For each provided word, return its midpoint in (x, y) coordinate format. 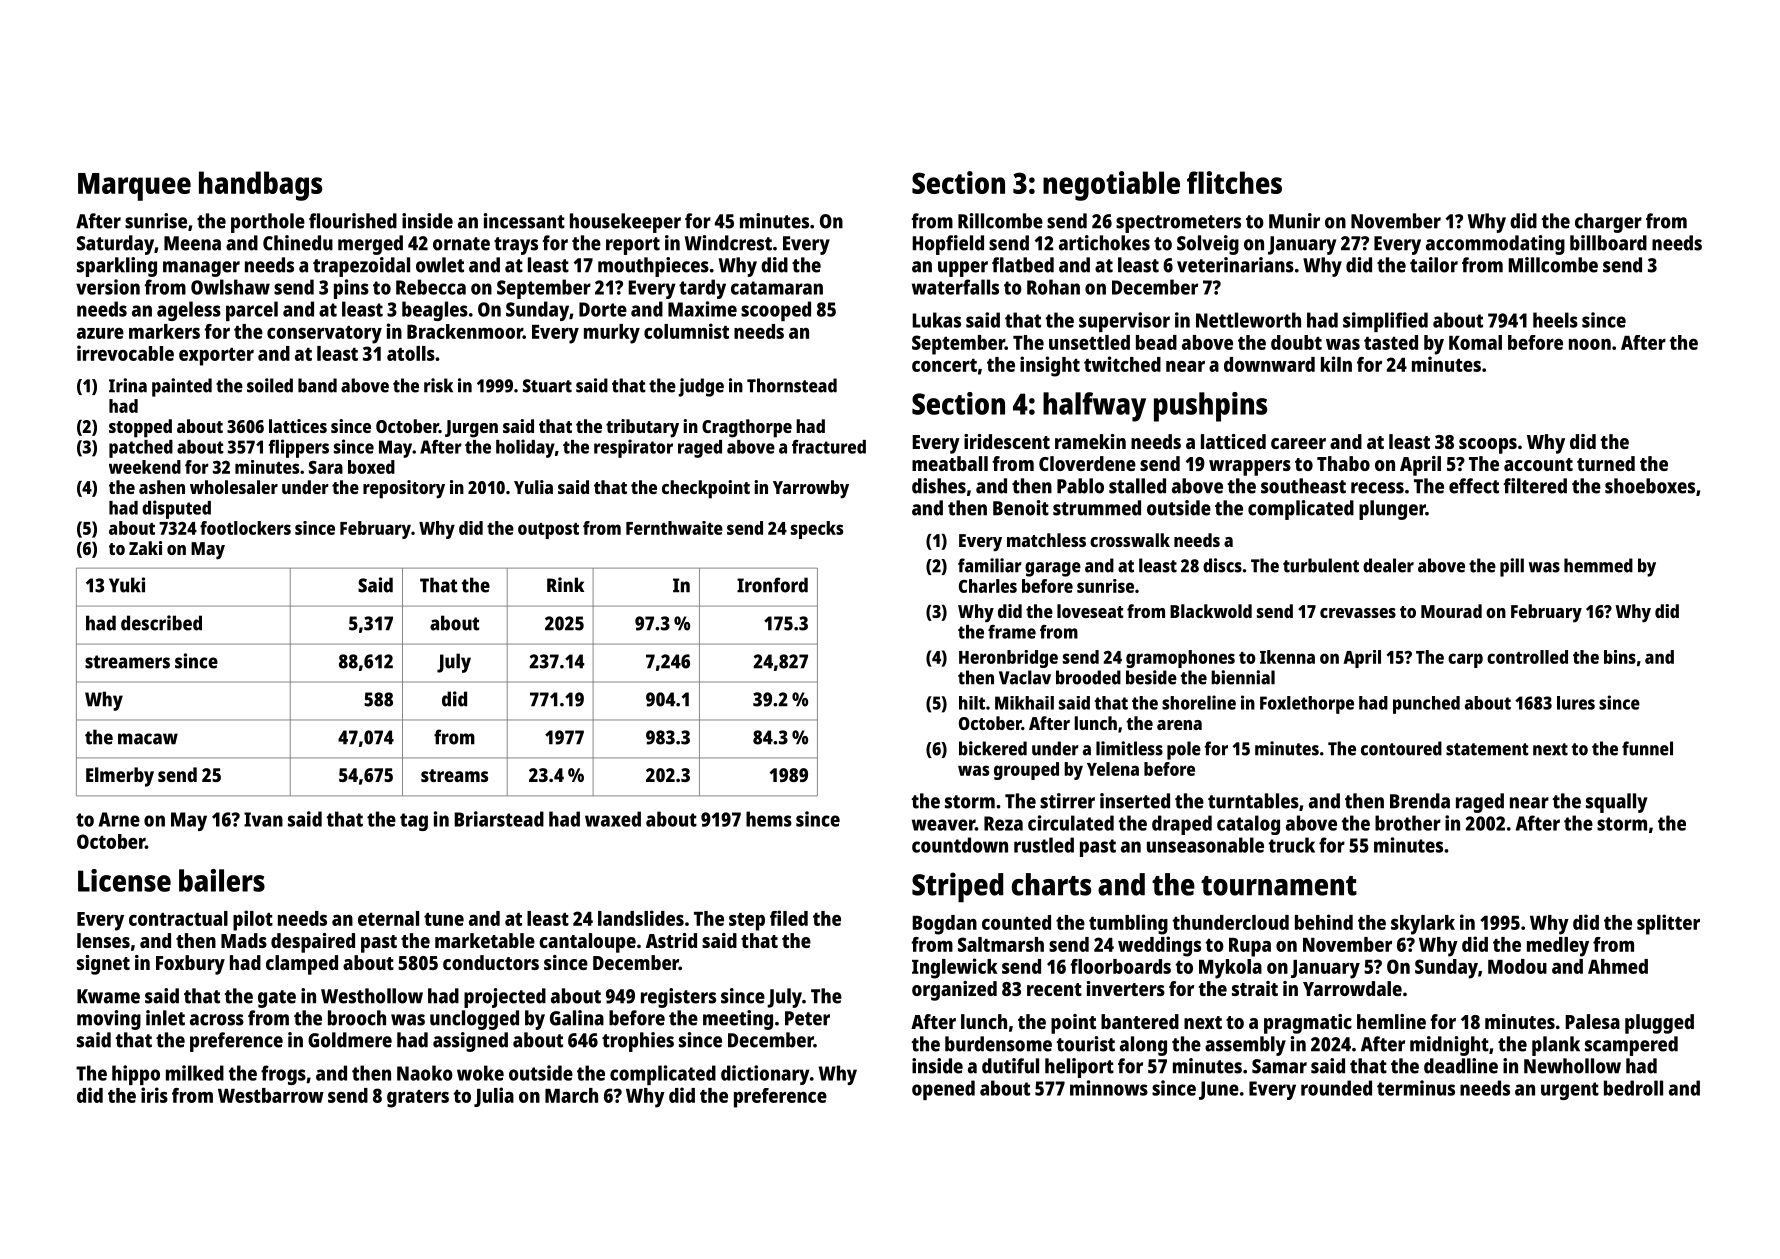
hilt (972, 703)
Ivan (263, 819)
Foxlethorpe (1307, 705)
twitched (1122, 364)
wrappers (1250, 468)
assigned (470, 1042)
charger (1608, 223)
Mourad (1451, 611)
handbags (260, 186)
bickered (993, 748)
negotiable (1111, 186)
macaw (148, 739)
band (317, 385)
